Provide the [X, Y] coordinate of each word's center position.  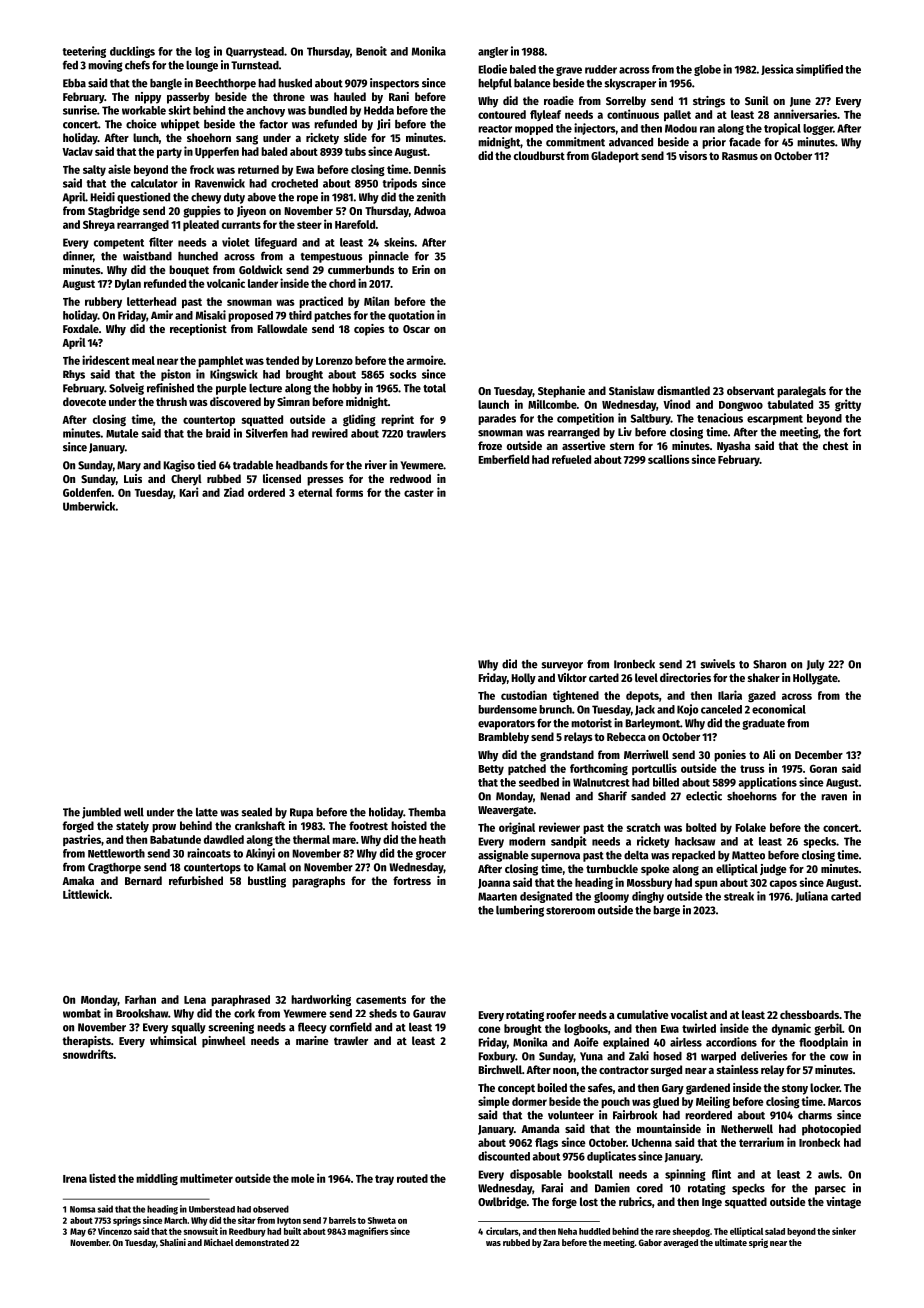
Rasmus [740, 156]
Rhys [74, 375]
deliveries [764, 1056]
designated [546, 897]
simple [494, 1102]
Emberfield [503, 459]
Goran [823, 769]
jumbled [101, 813]
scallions [669, 459]
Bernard [143, 880]
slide [355, 137]
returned [258, 169]
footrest [368, 825]
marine [312, 1040]
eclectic [704, 796]
